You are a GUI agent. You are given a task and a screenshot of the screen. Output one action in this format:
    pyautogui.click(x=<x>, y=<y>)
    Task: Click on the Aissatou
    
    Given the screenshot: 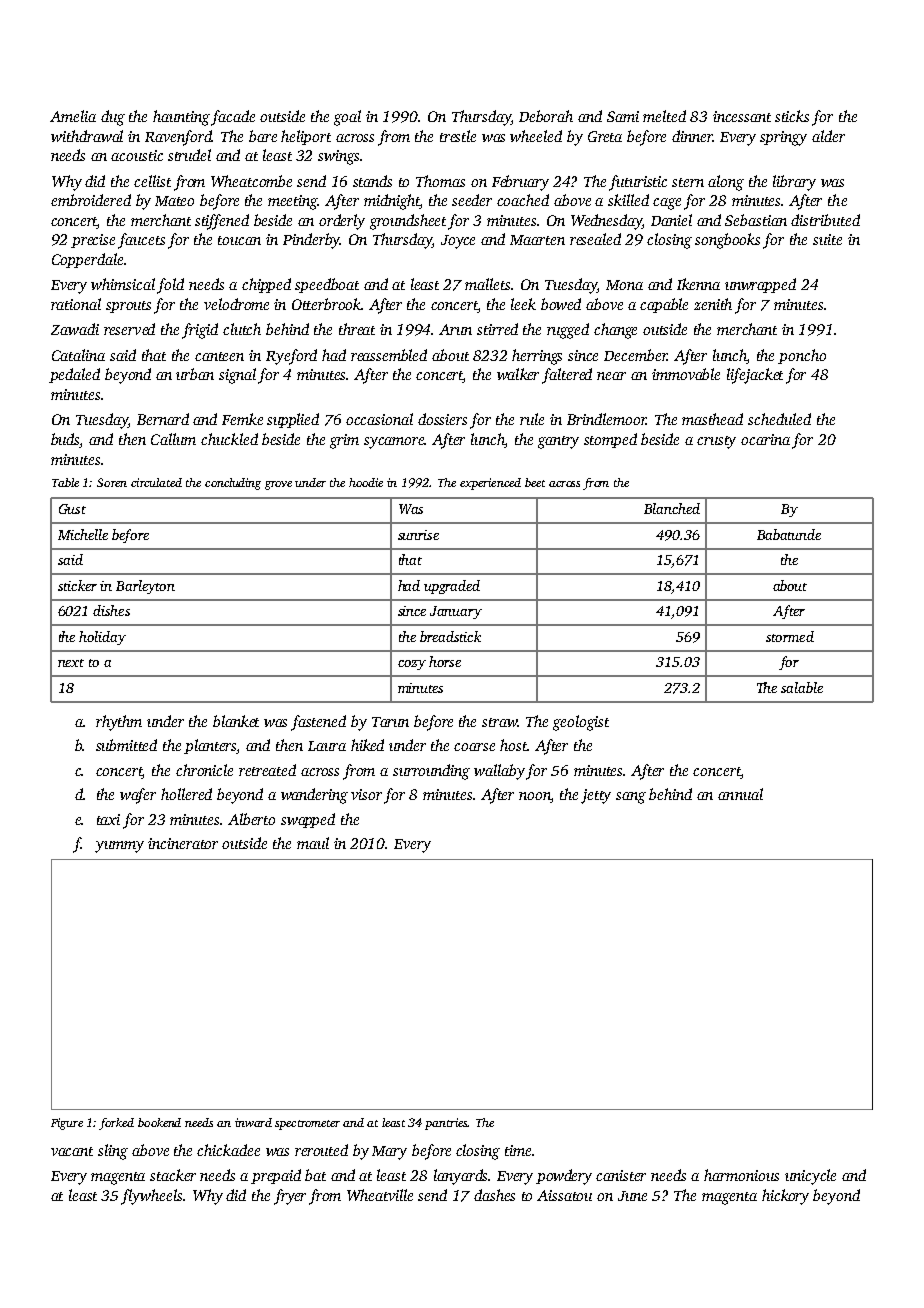 What is the action you would take?
    pyautogui.click(x=564, y=1195)
